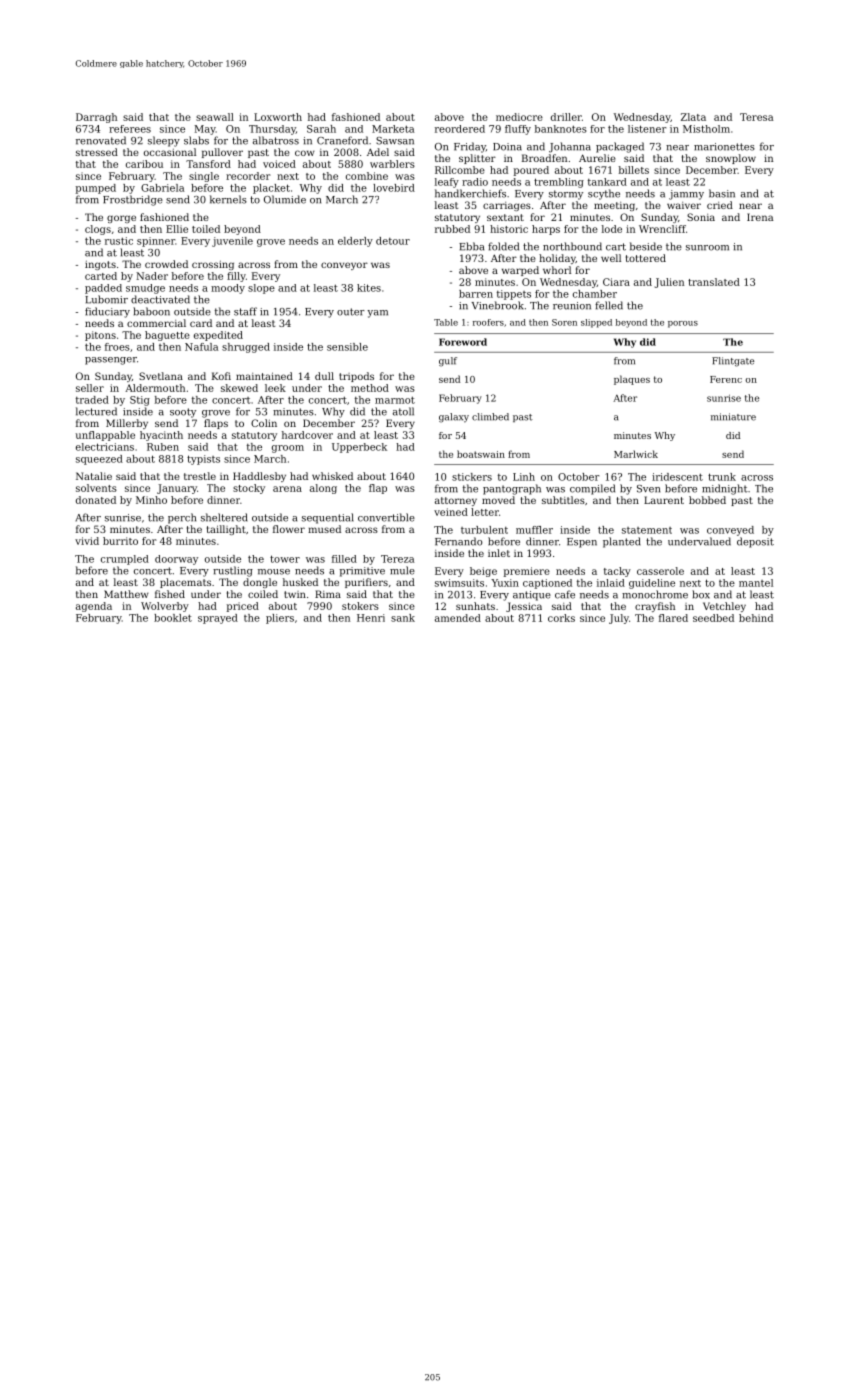 Image resolution: width=849 pixels, height=1400 pixels. I want to click on sunroom, so click(707, 248).
